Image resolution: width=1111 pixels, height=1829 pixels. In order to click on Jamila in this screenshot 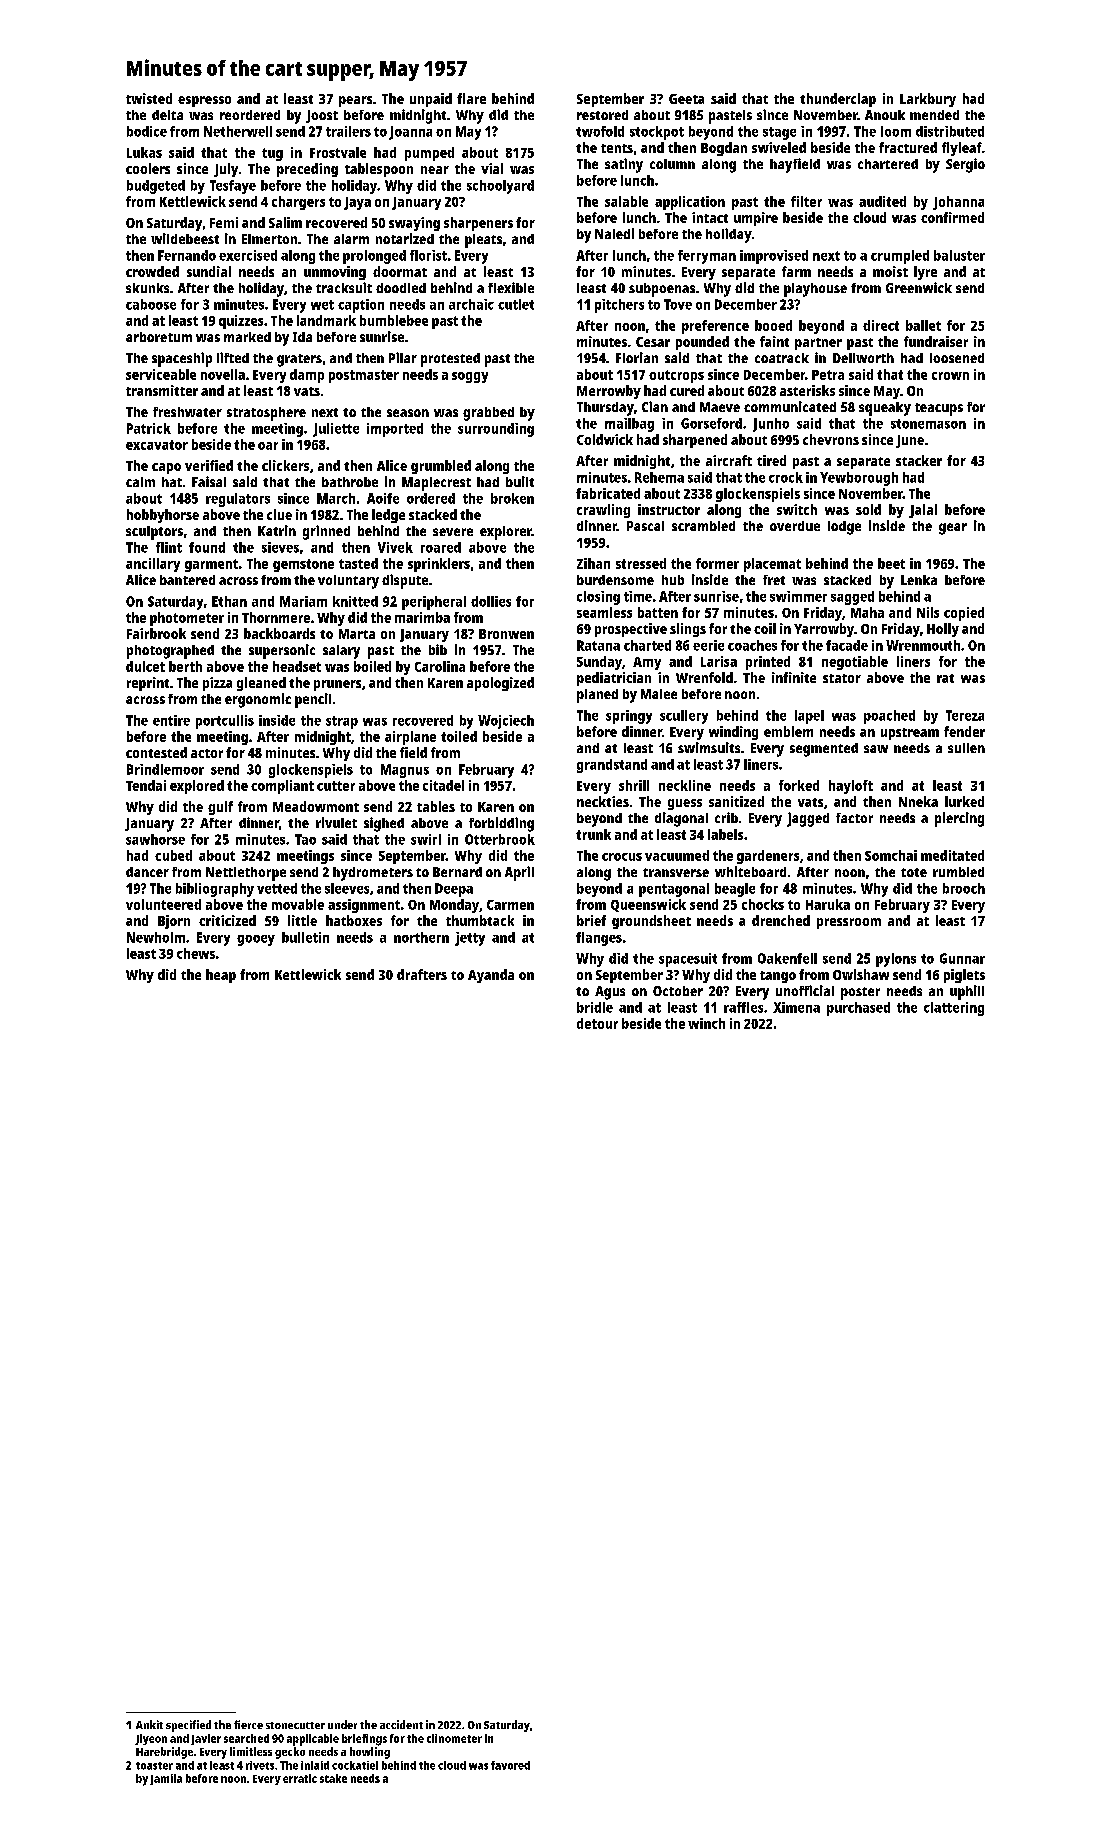, I will do `click(166, 1779)`.
